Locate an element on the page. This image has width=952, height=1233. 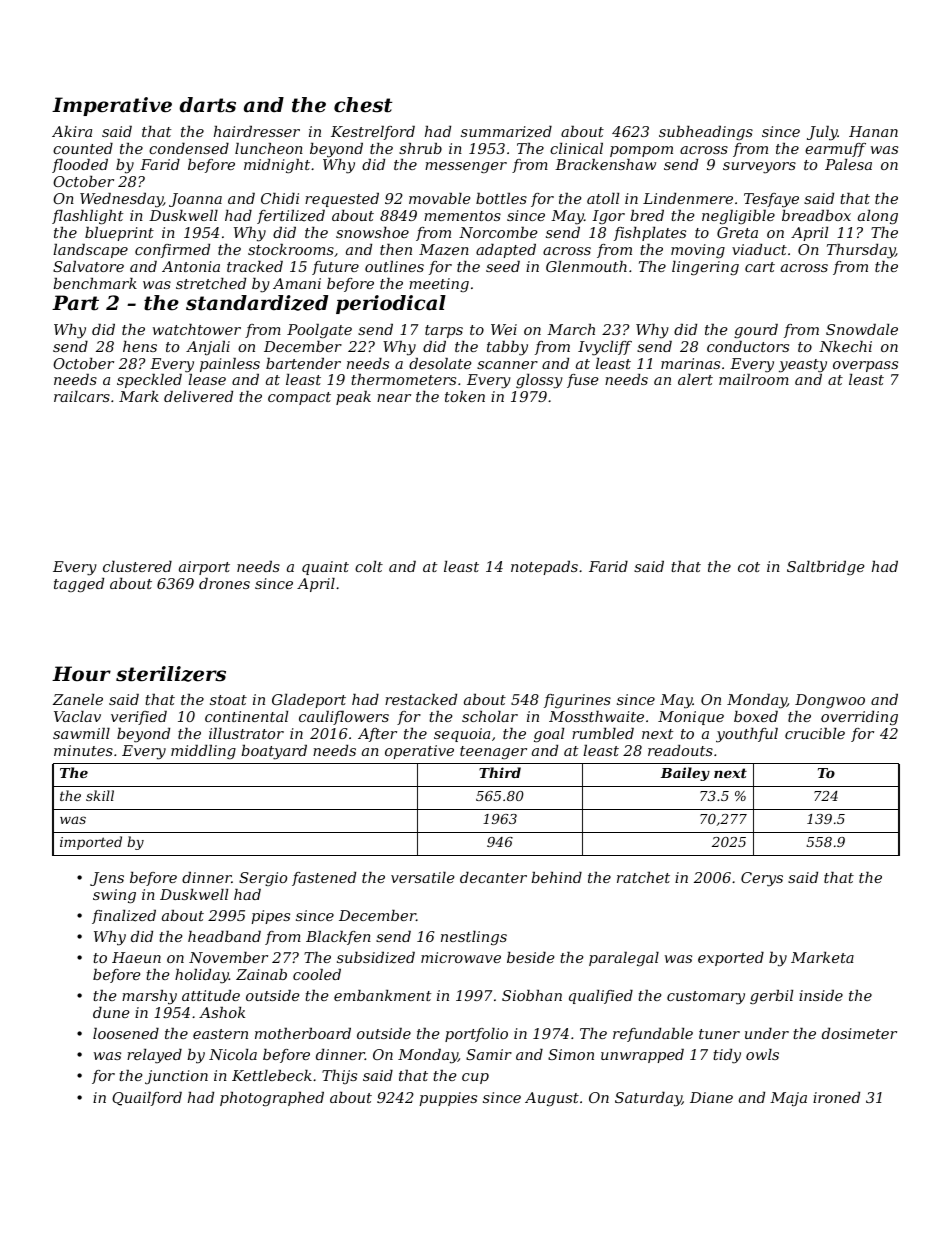
cot is located at coordinates (749, 567).
